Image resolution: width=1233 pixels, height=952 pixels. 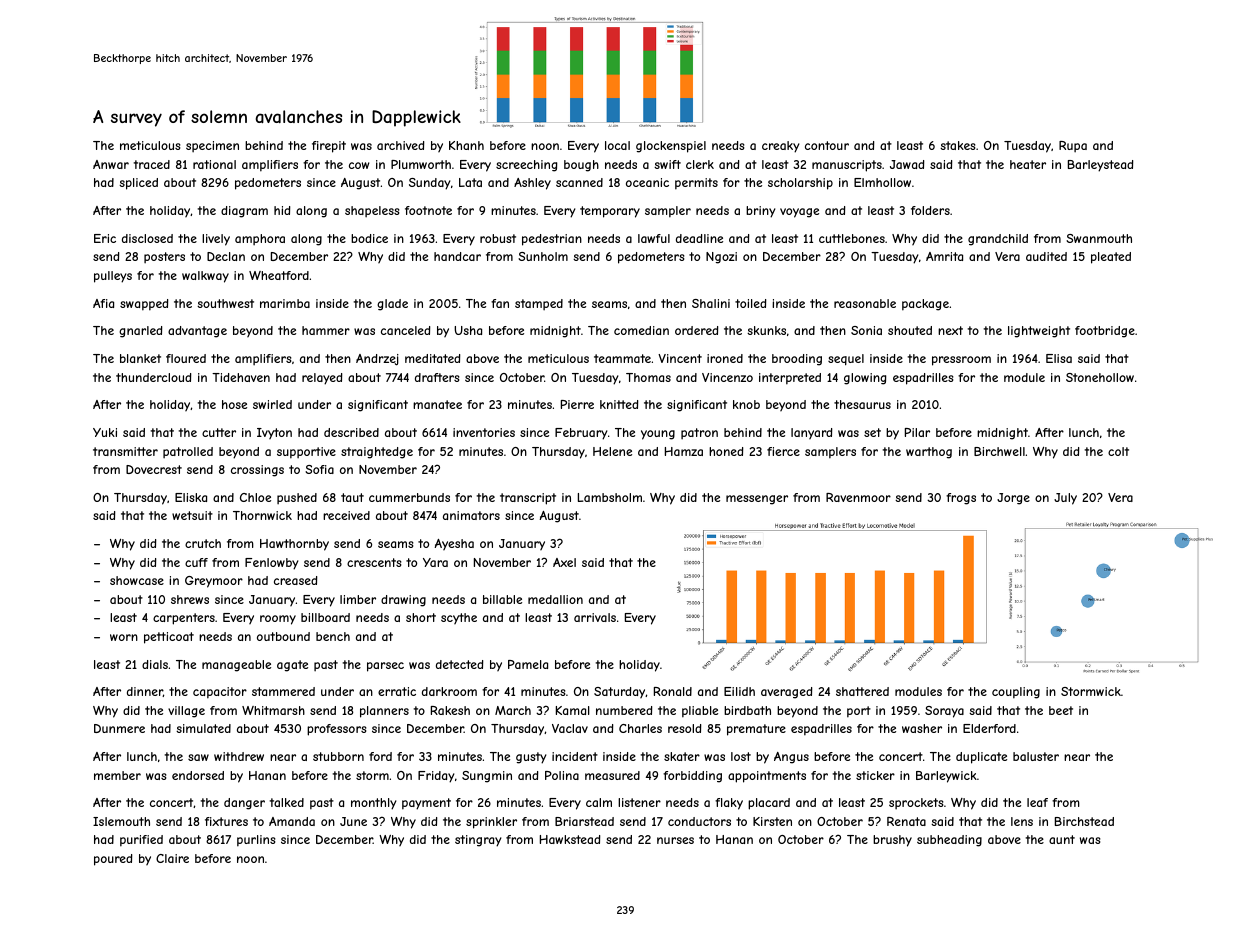 What do you see at coordinates (925, 305) in the page?
I see `package` at bounding box center [925, 305].
